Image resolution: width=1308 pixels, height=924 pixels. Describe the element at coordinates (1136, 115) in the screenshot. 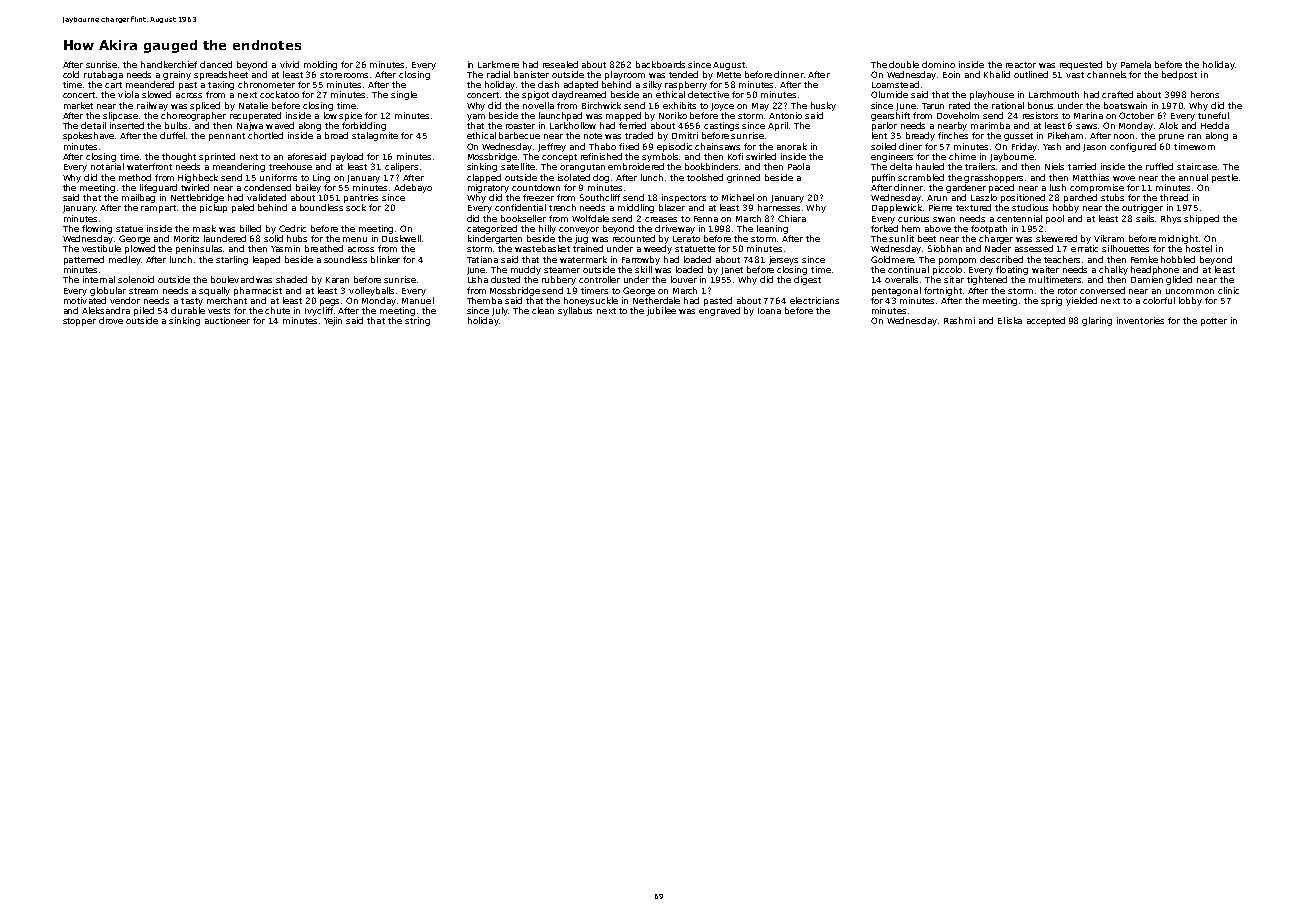

I see `October` at that location.
